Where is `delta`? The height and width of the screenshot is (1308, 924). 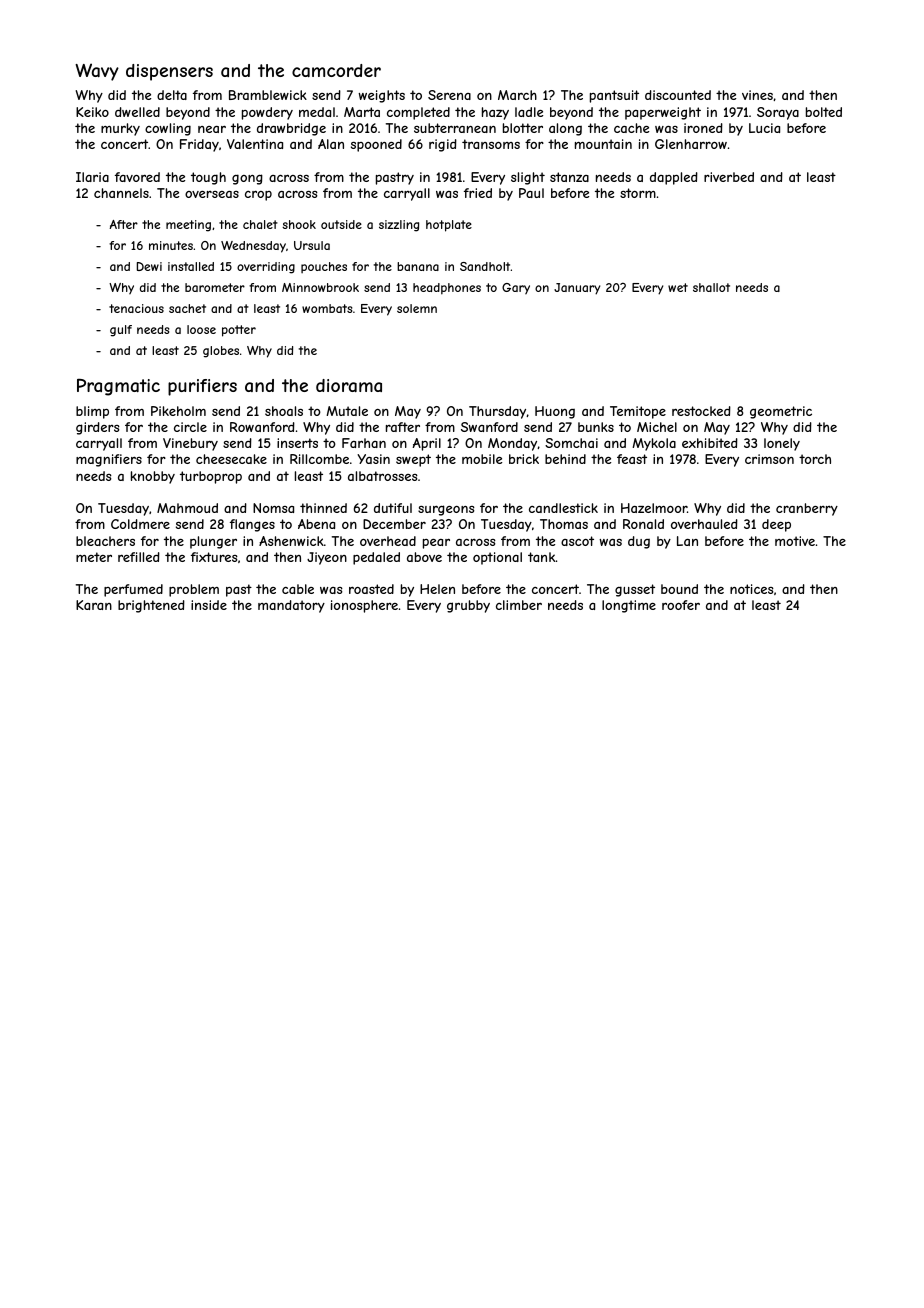 delta is located at coordinates (172, 95).
